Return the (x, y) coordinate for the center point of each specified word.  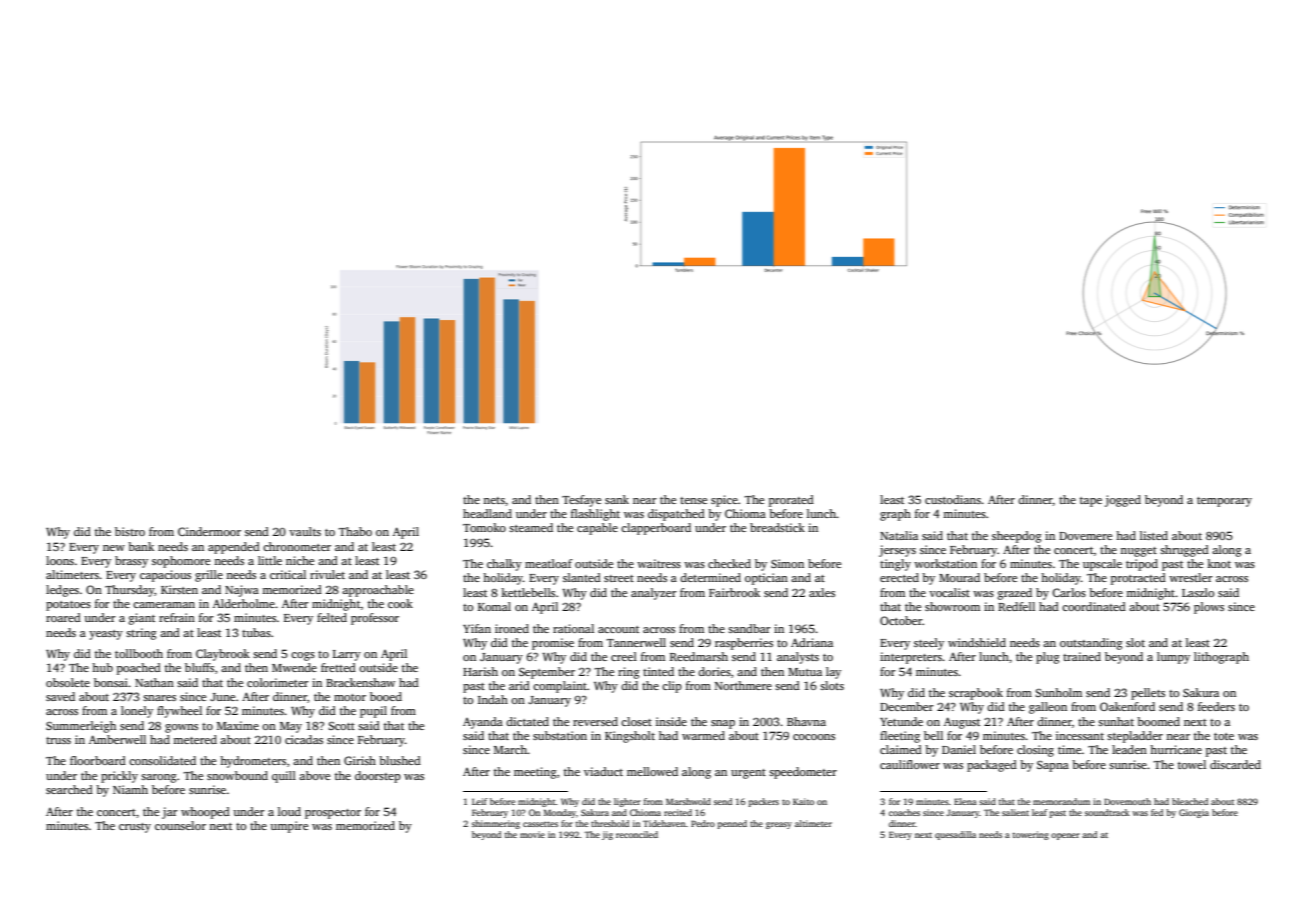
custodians (953, 499)
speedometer (803, 773)
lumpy (1173, 658)
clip (672, 687)
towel (1192, 764)
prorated (791, 501)
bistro (130, 531)
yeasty (106, 635)
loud (289, 811)
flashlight (595, 515)
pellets (1148, 694)
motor (350, 697)
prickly (119, 777)
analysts (798, 658)
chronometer (297, 546)
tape (1091, 502)
